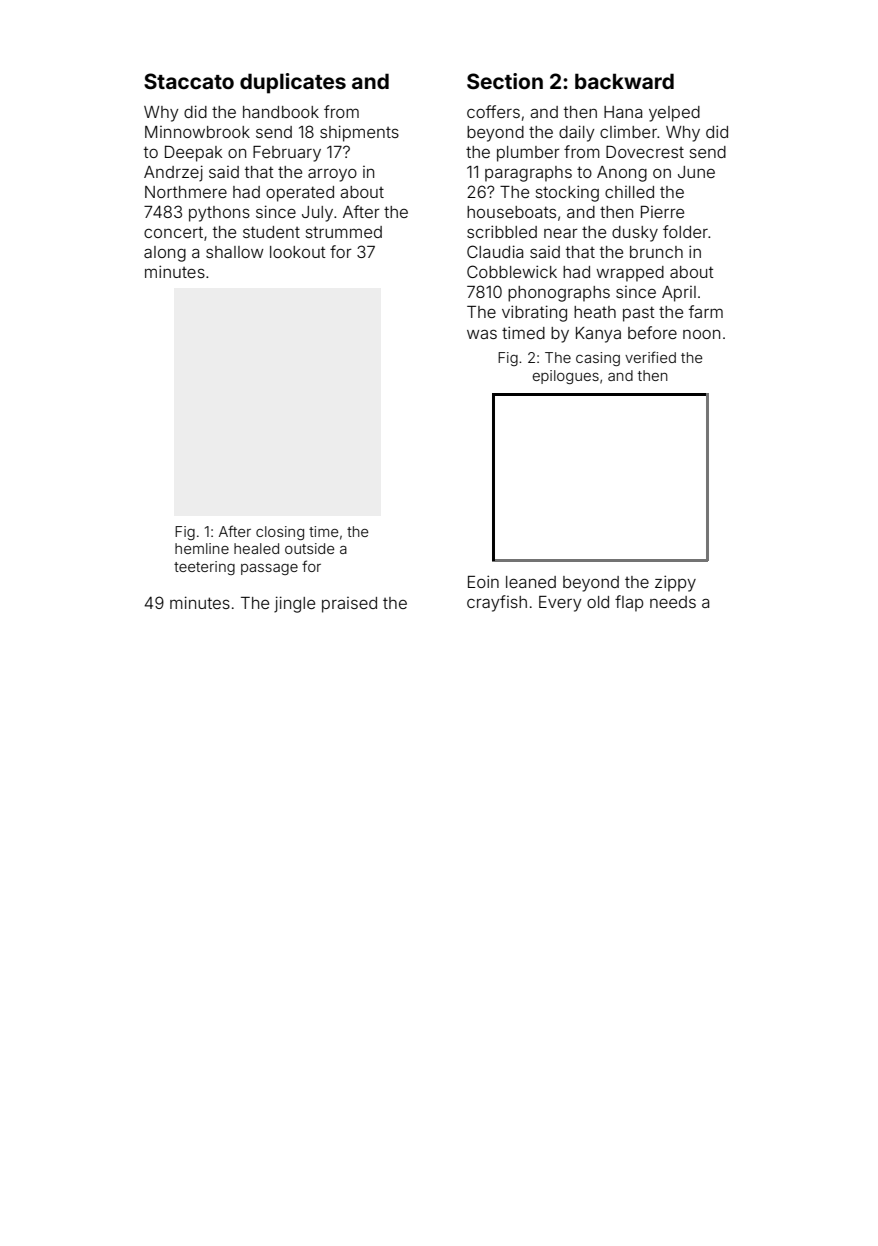  Describe the element at coordinates (512, 271) in the screenshot. I see `Cobblewick` at that location.
